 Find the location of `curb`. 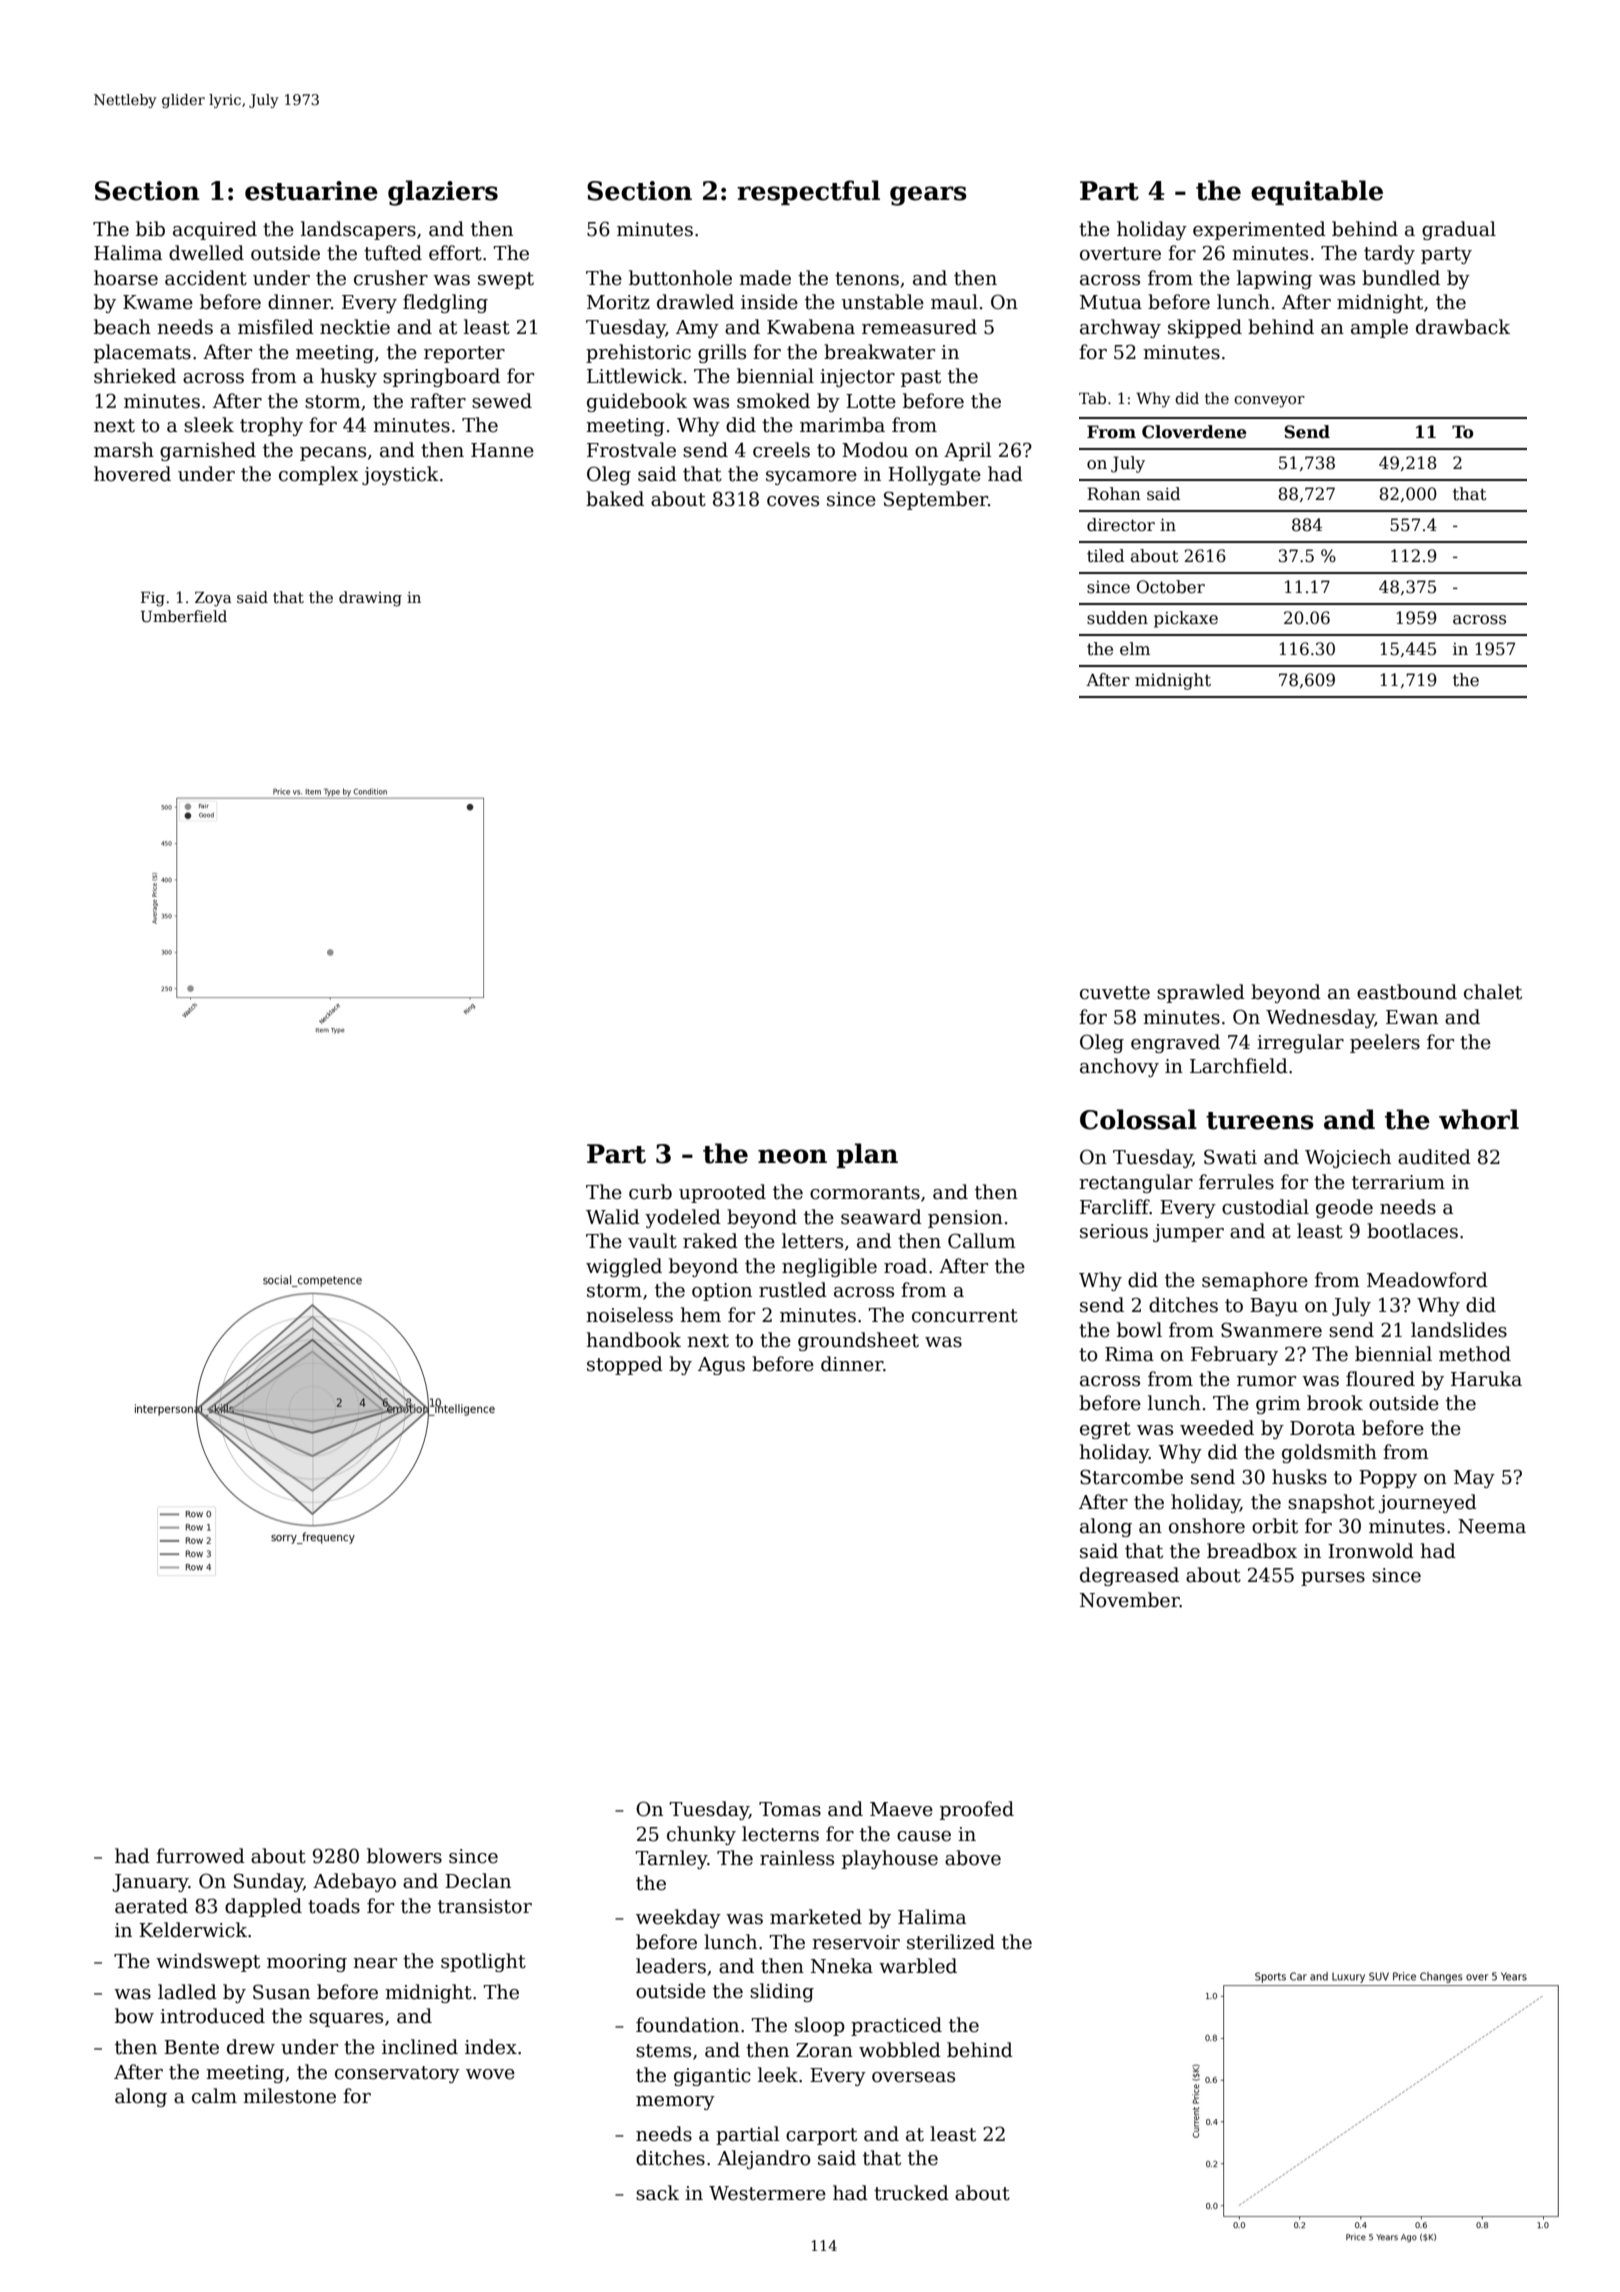

curb is located at coordinates (650, 1192).
